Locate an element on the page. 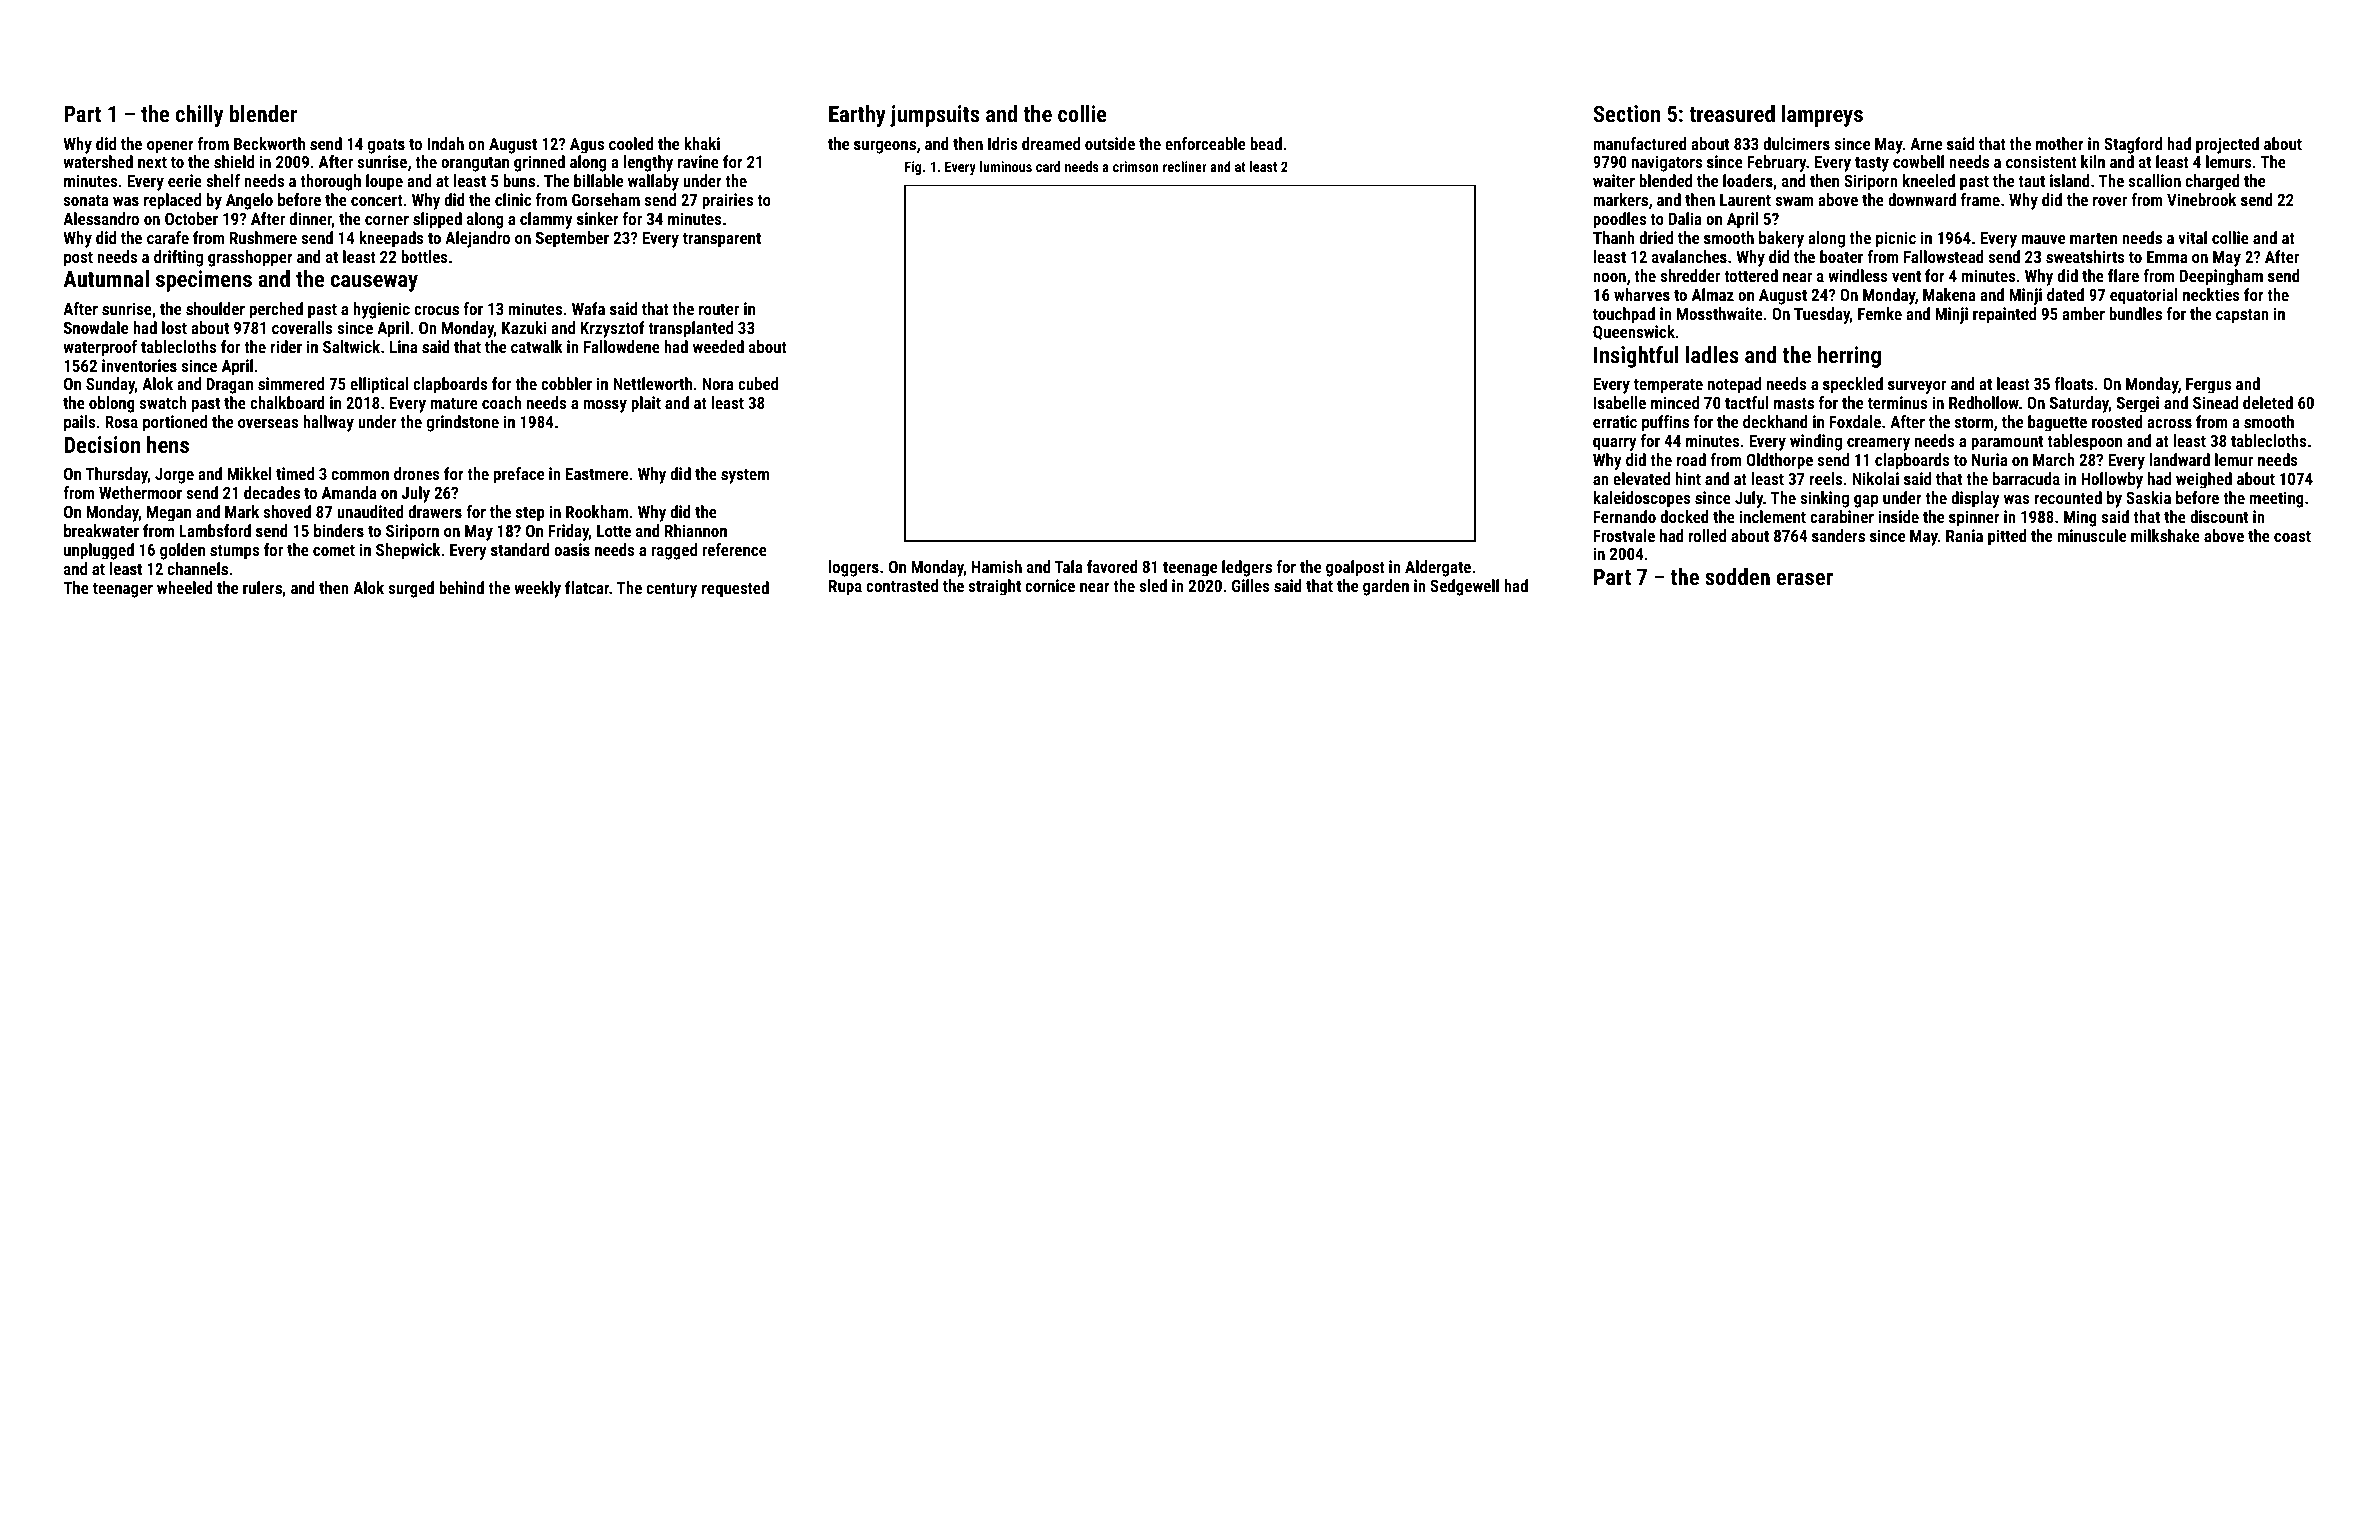 This document has height=1540, width=2380. repainted is located at coordinates (2004, 315).
